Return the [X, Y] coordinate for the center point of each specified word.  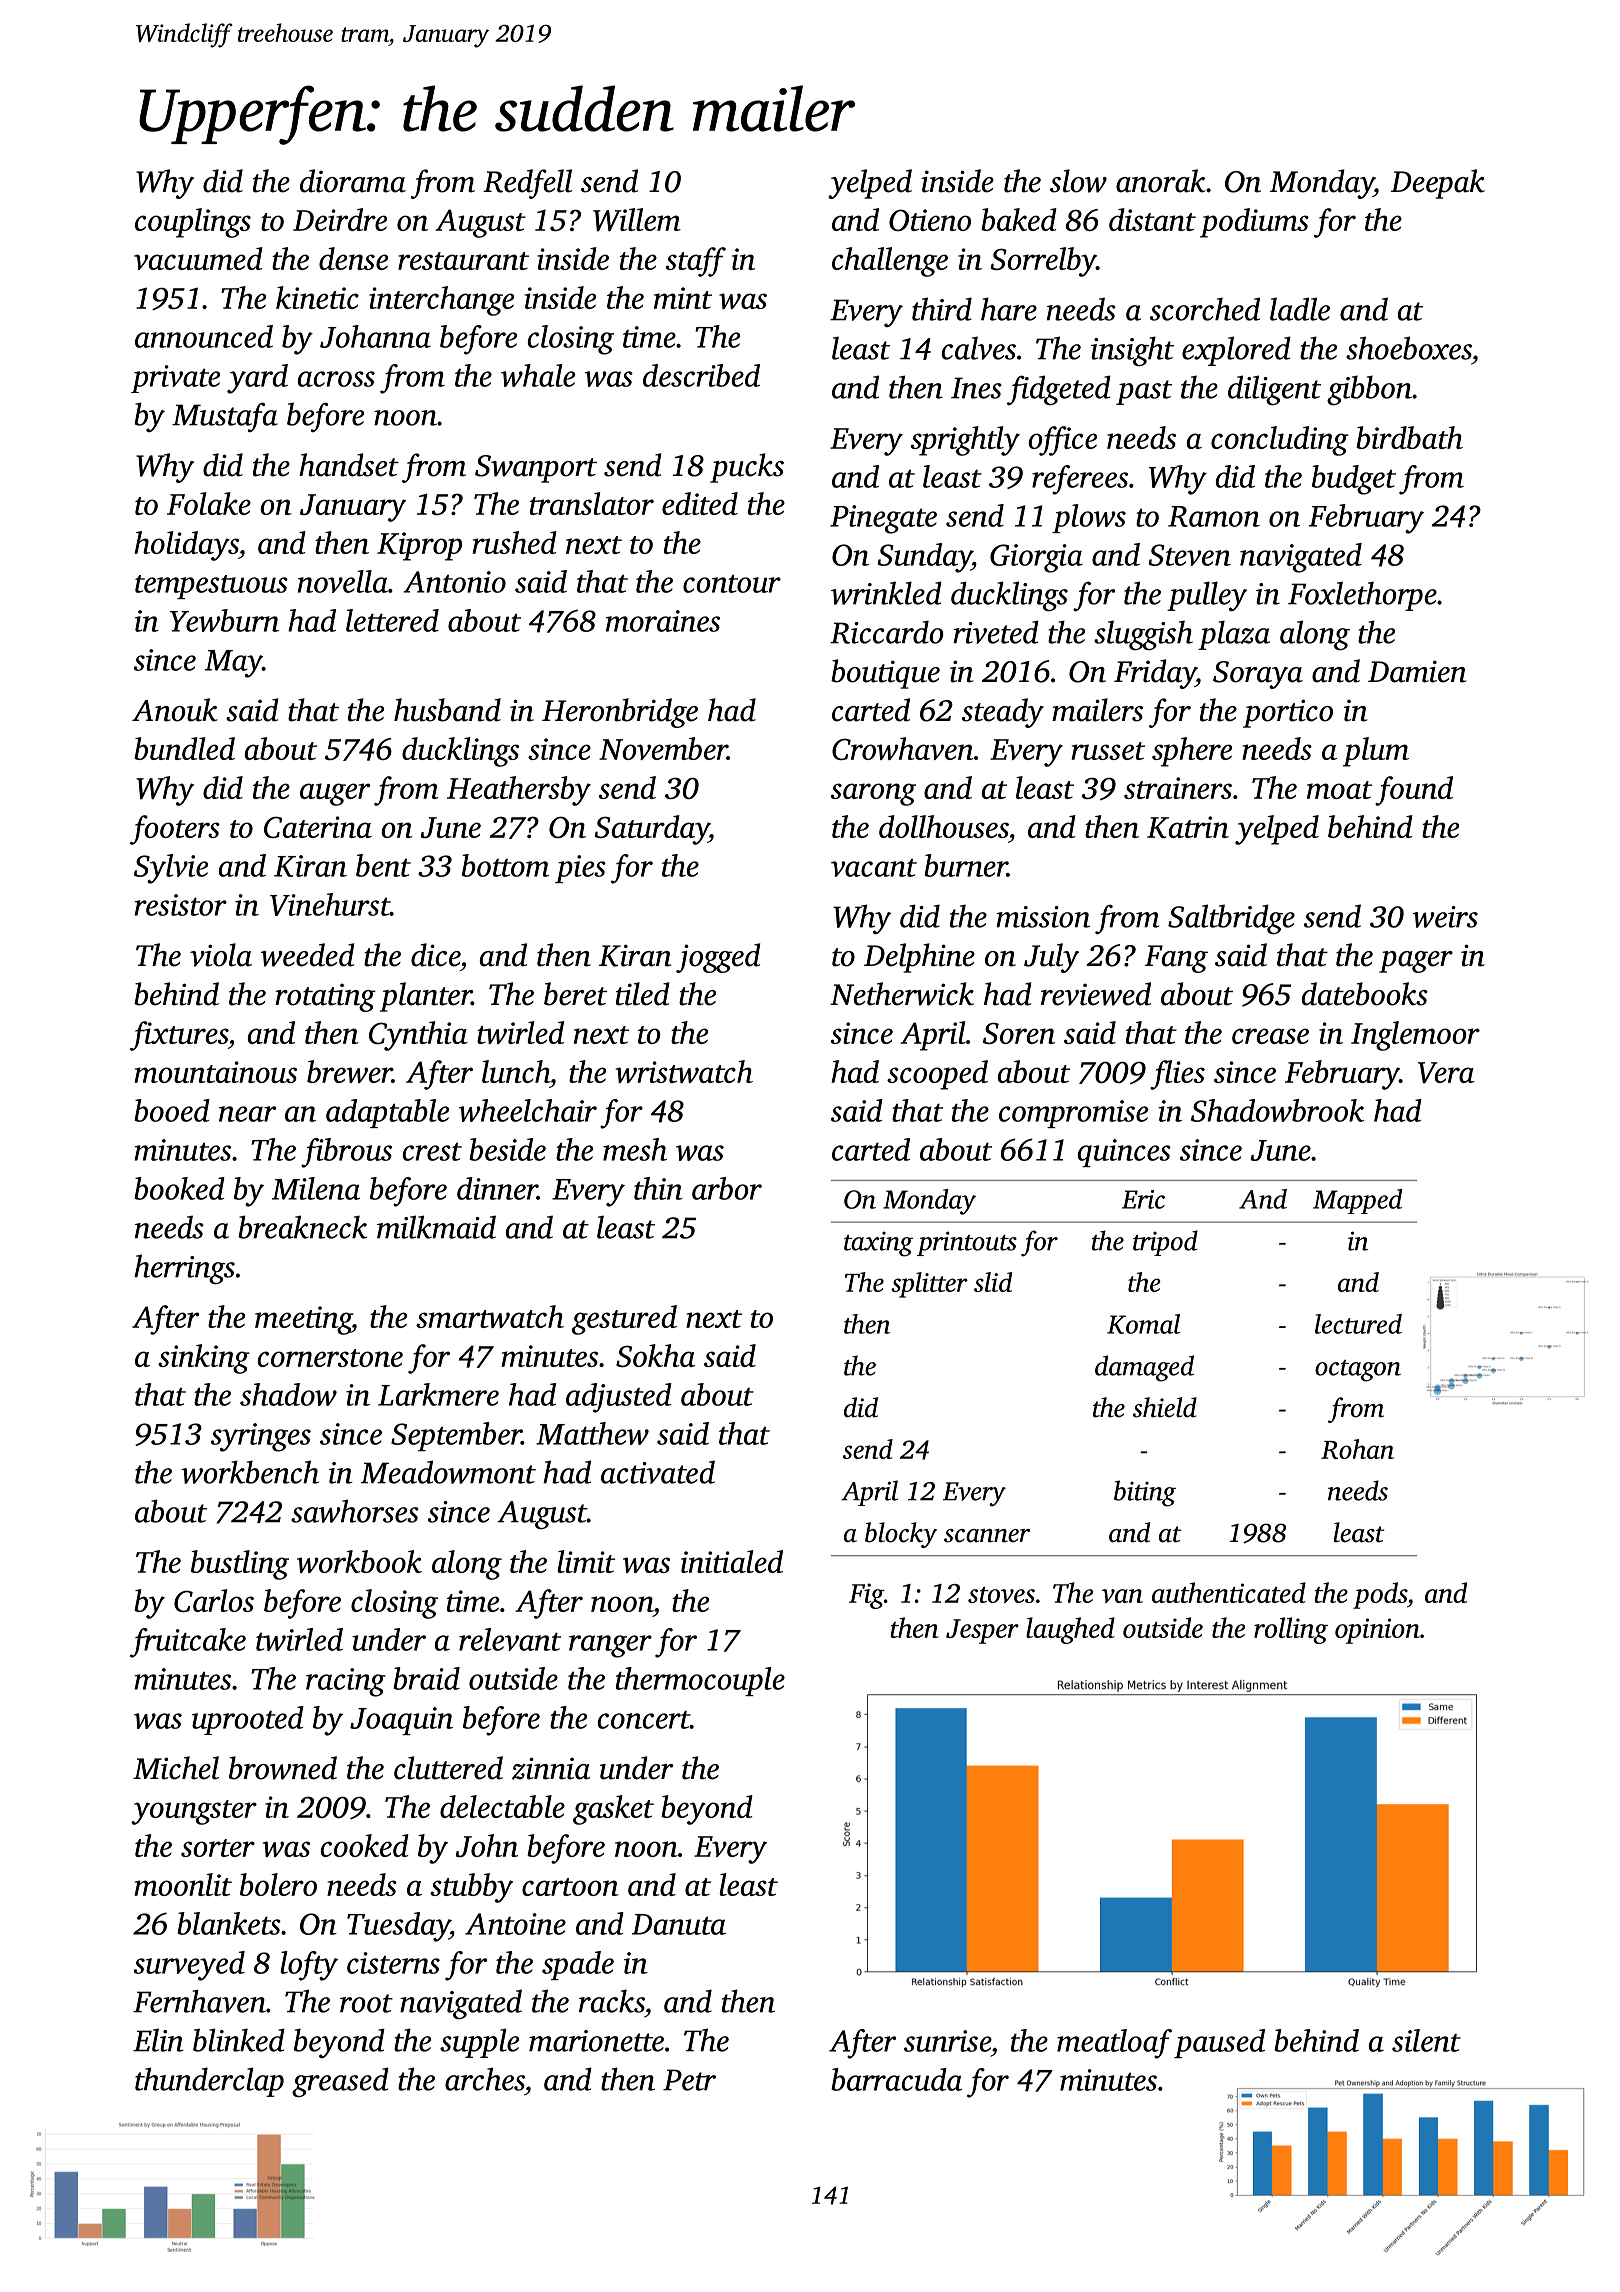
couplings [193, 223]
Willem [637, 220]
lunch [516, 1071]
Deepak [1438, 184]
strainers [1178, 788]
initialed [732, 1561]
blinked [239, 2040]
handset [349, 465]
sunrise [947, 2041]
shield [1165, 1407]
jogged [718, 958]
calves [979, 348]
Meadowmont [448, 1472]
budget [1354, 480]
